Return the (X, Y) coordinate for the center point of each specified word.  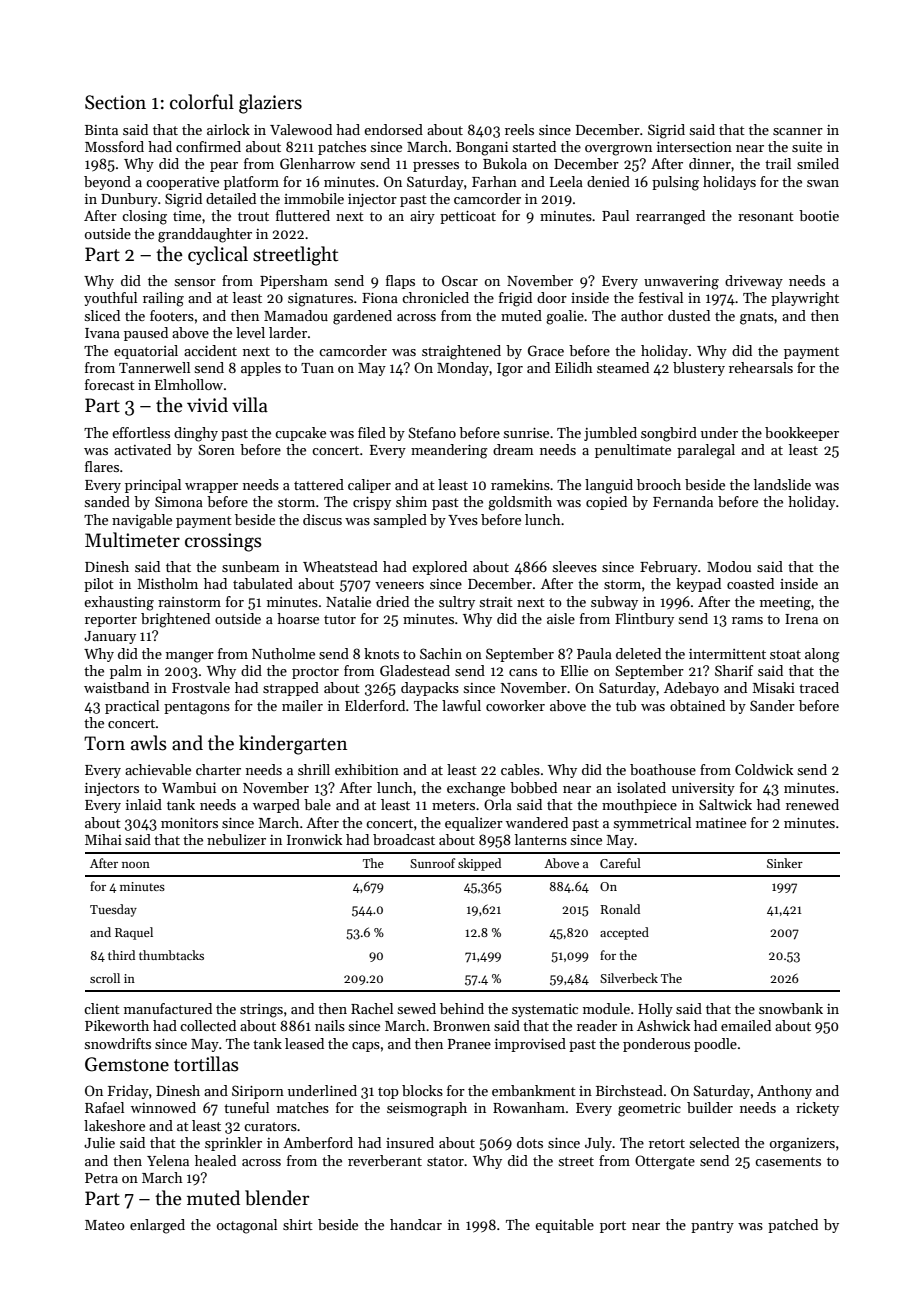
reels (519, 129)
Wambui (189, 787)
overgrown (618, 150)
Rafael (104, 1107)
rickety (817, 1109)
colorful (202, 102)
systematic (545, 1010)
